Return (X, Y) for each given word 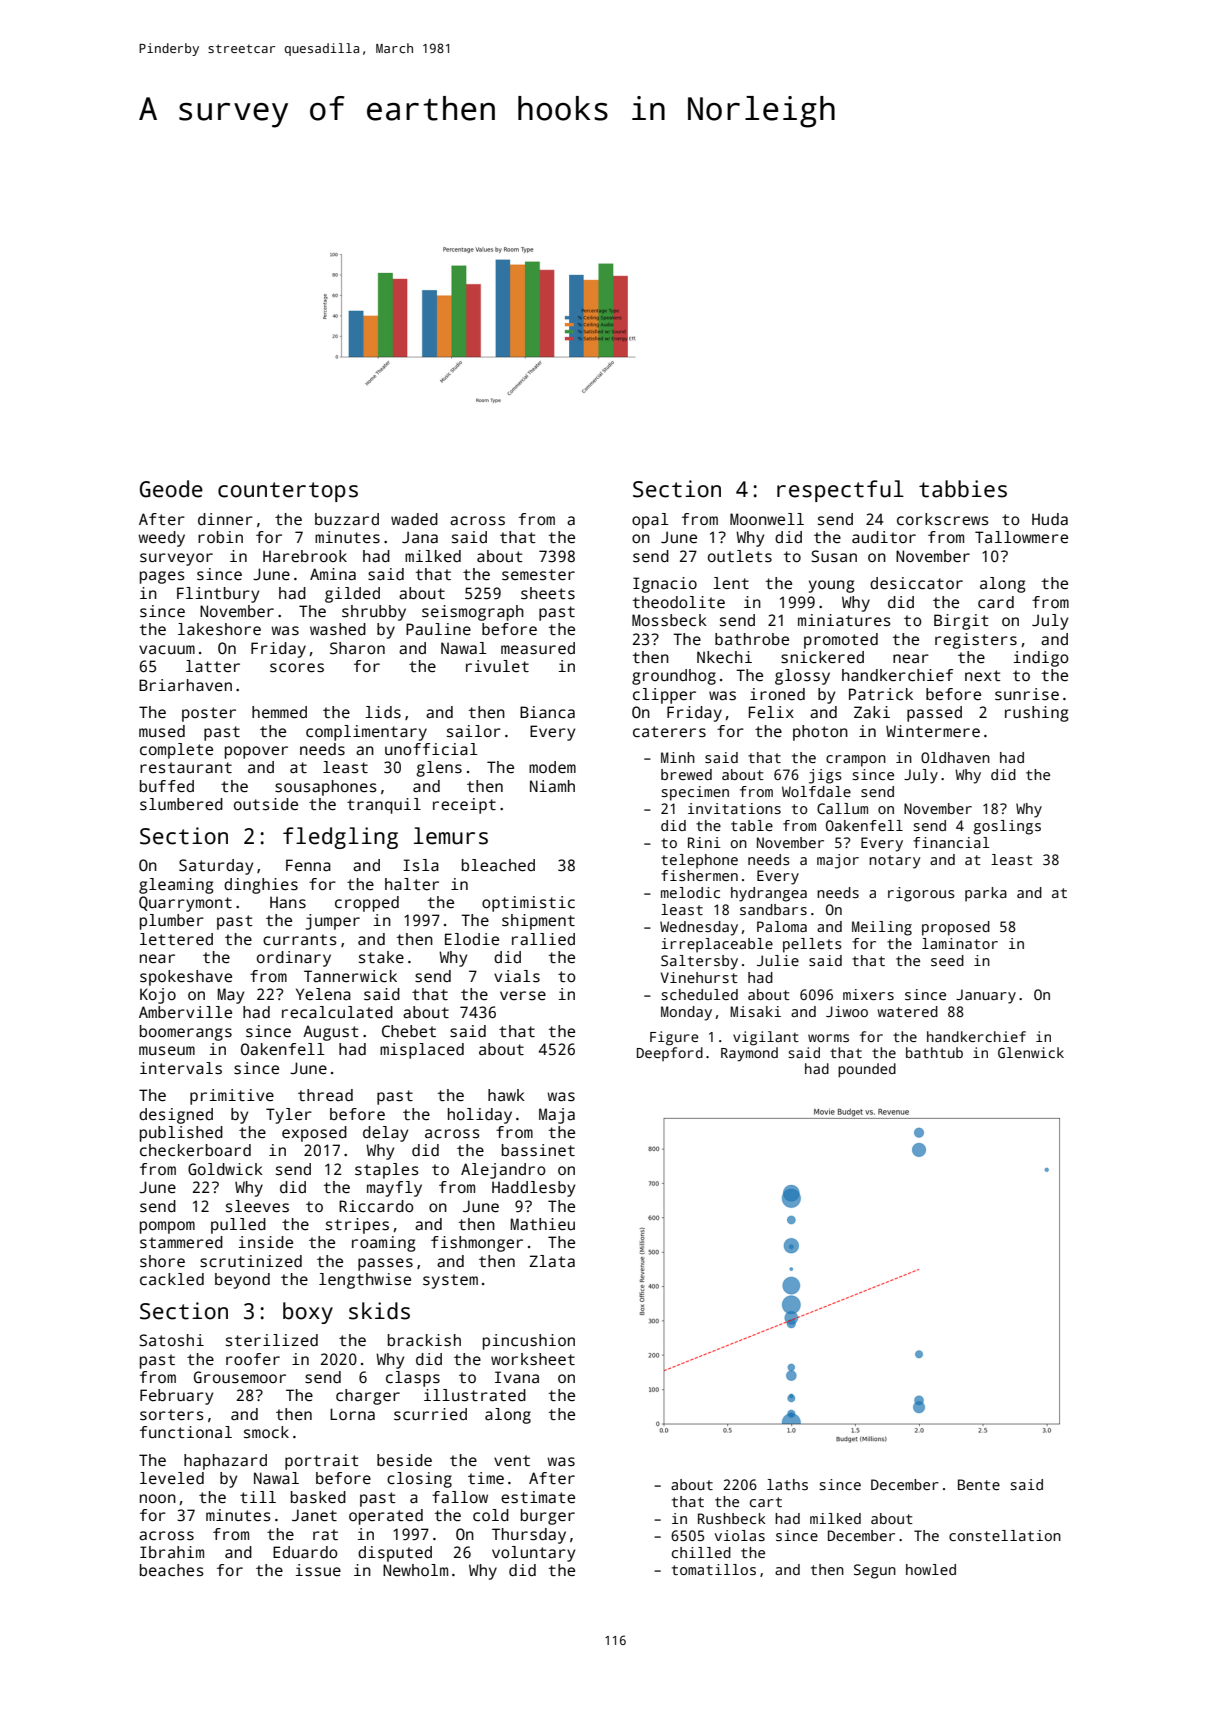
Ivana (517, 1377)
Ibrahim (172, 1552)
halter (412, 884)
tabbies (963, 489)
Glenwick (1031, 1052)
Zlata (552, 1261)
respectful (840, 491)
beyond (242, 1281)
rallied (543, 939)
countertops (288, 492)
